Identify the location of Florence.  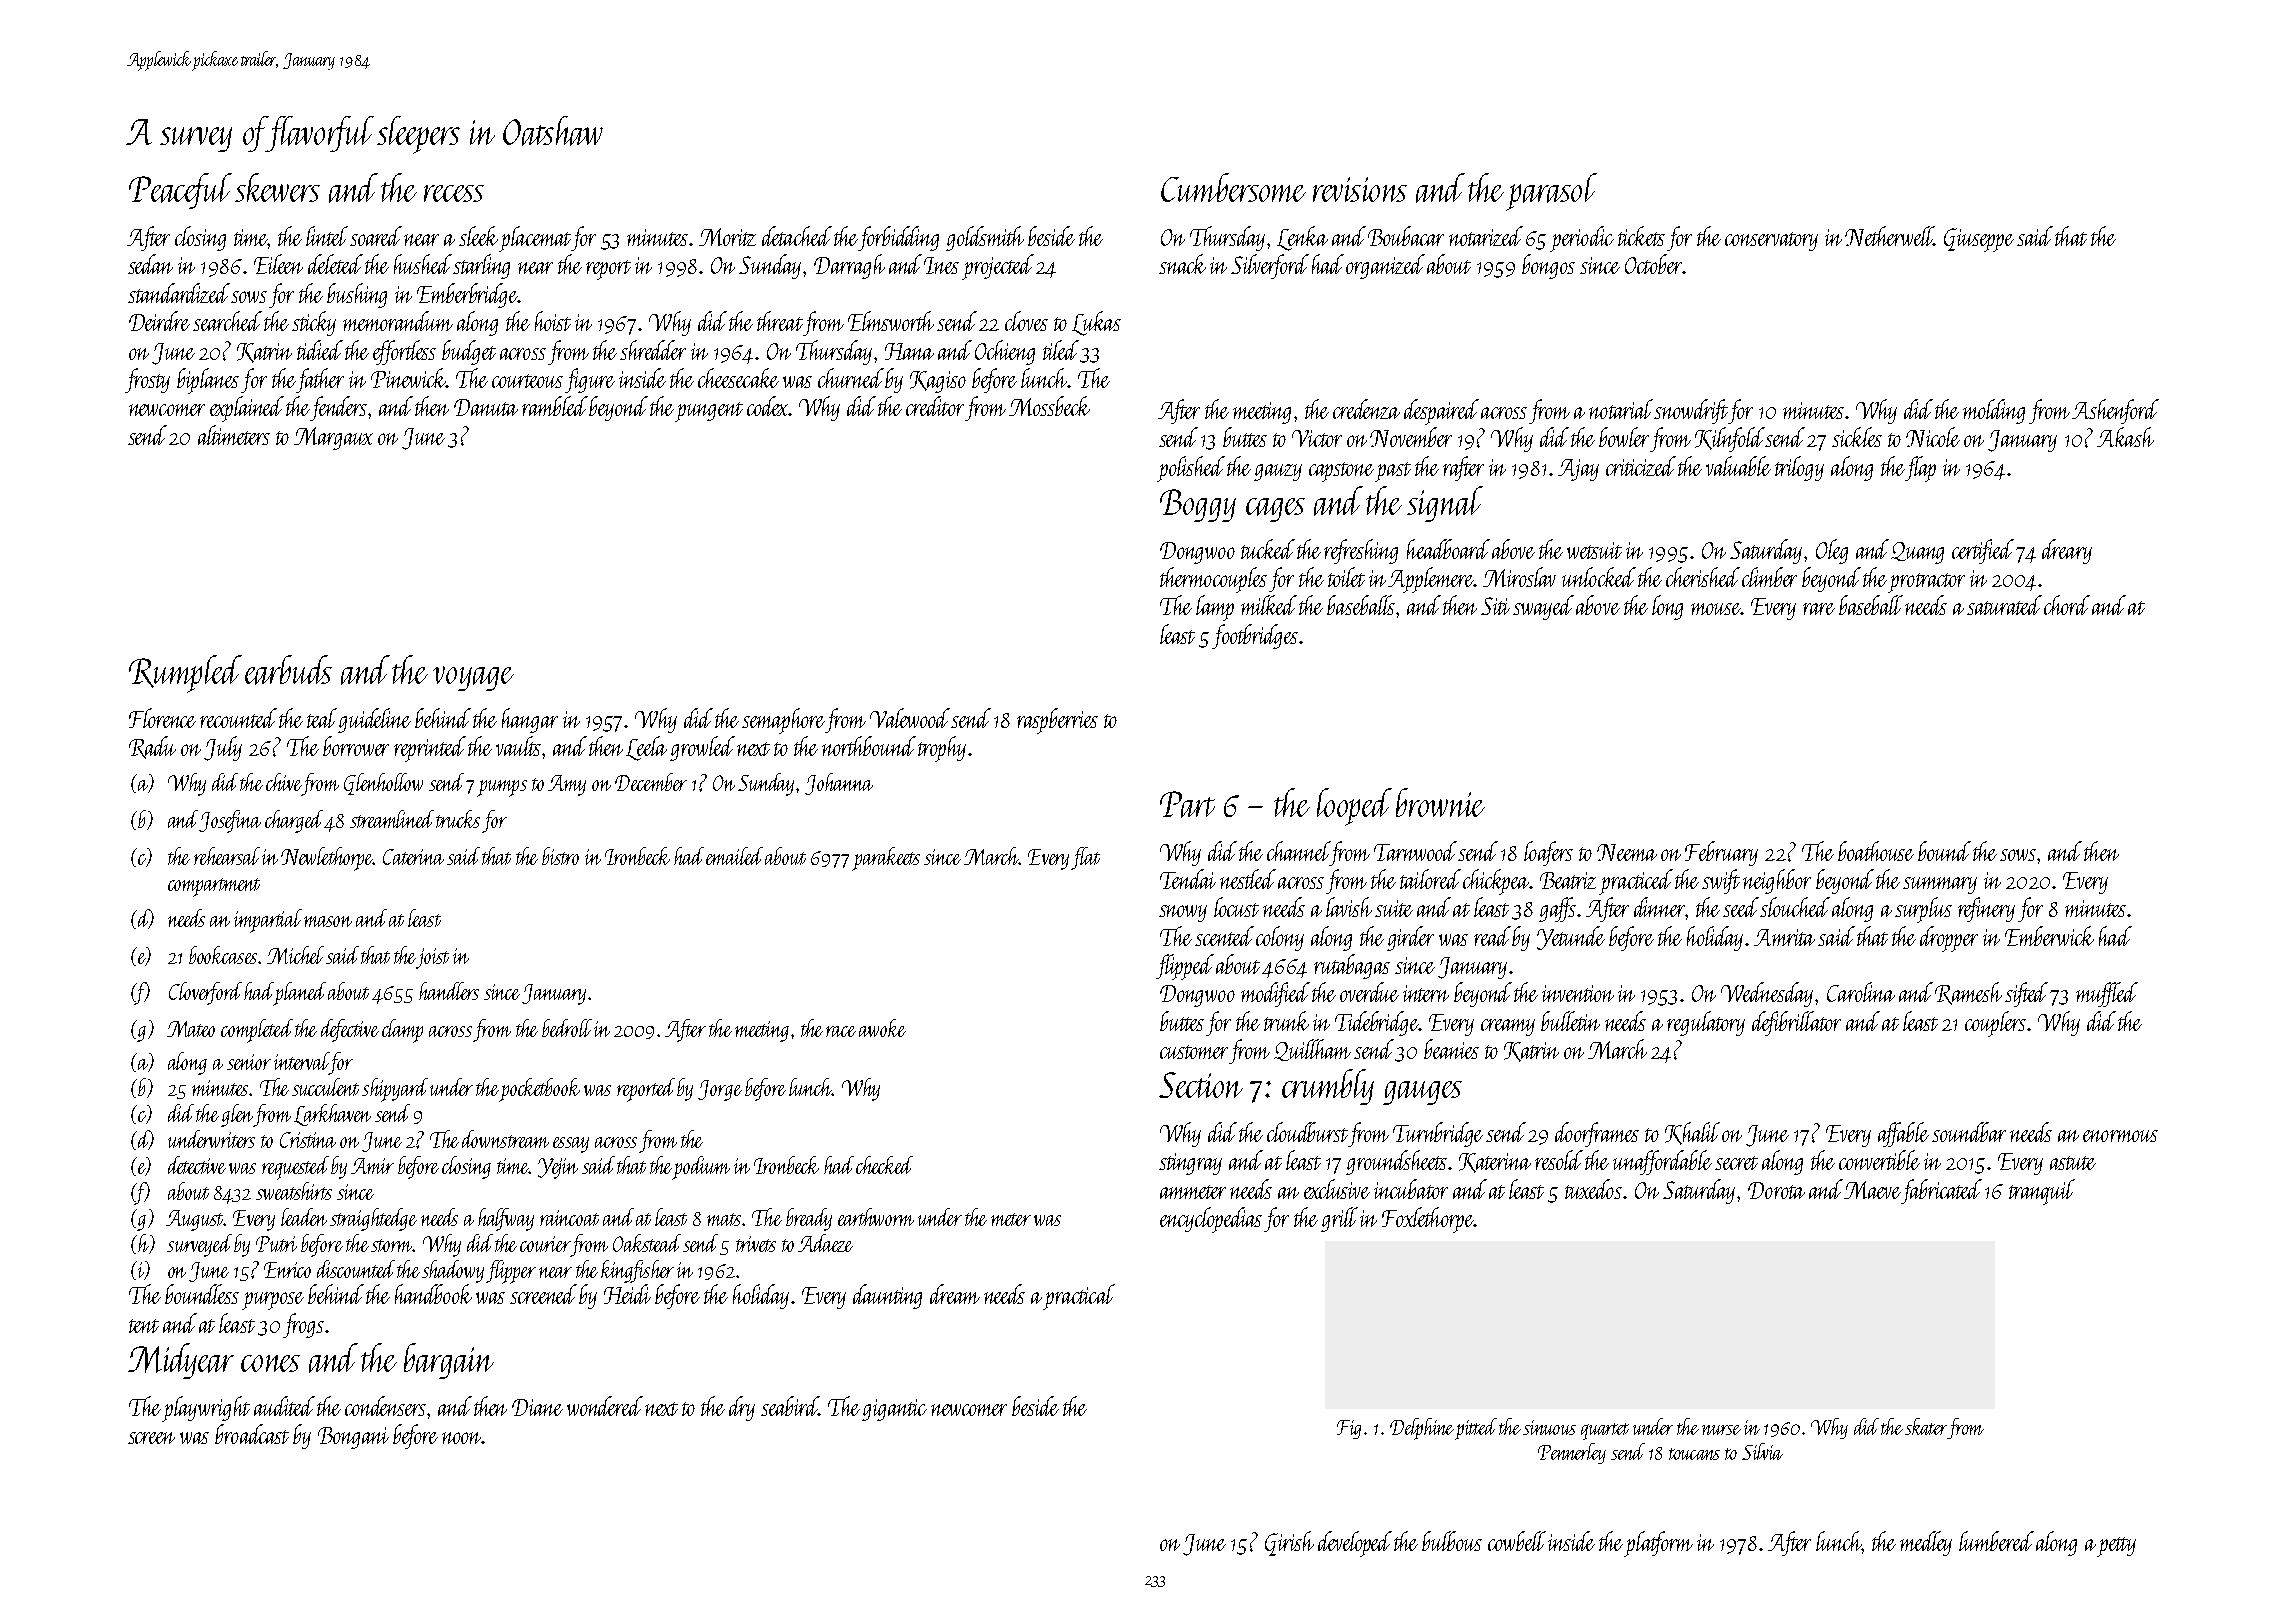
(162, 718).
